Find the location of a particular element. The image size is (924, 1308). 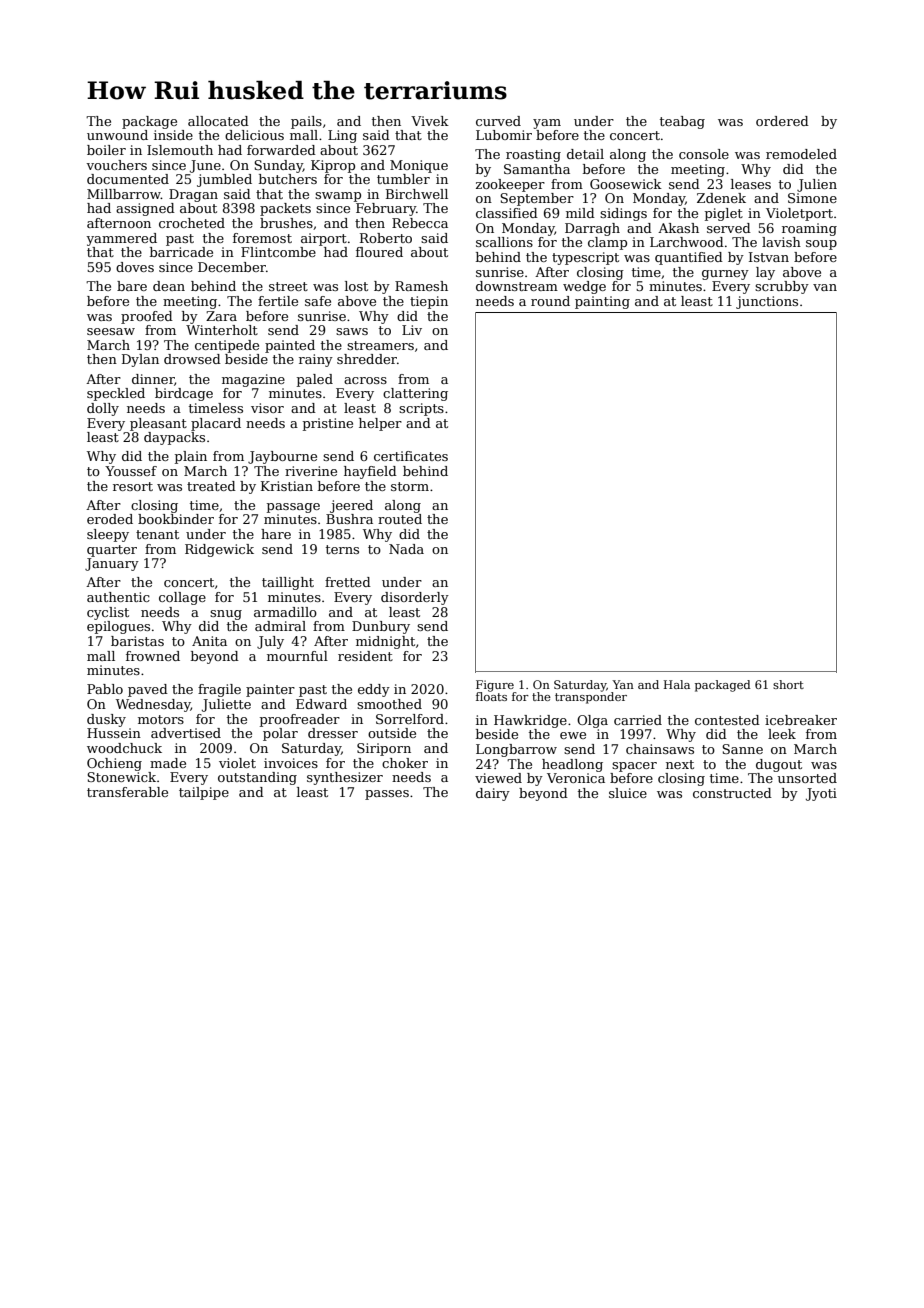

pristine is located at coordinates (328, 424).
